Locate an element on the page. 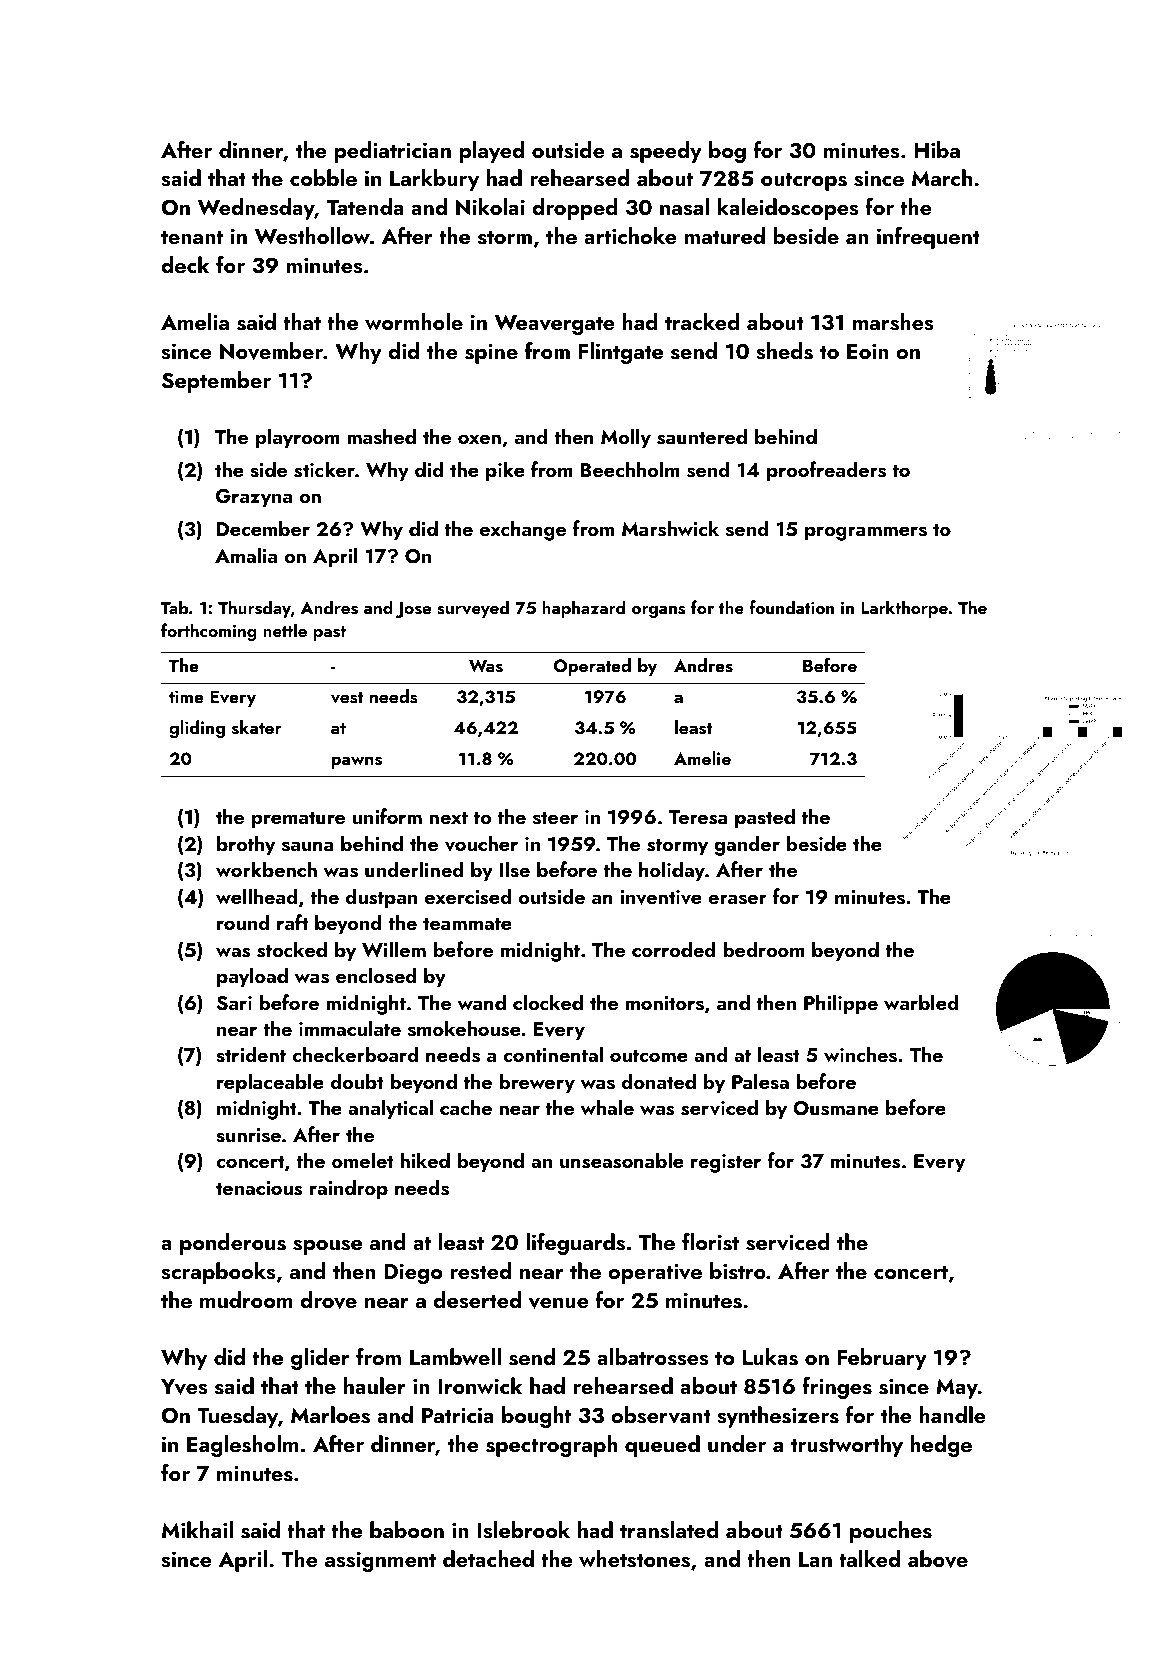 The image size is (1150, 1666). brewery is located at coordinates (537, 1083).
